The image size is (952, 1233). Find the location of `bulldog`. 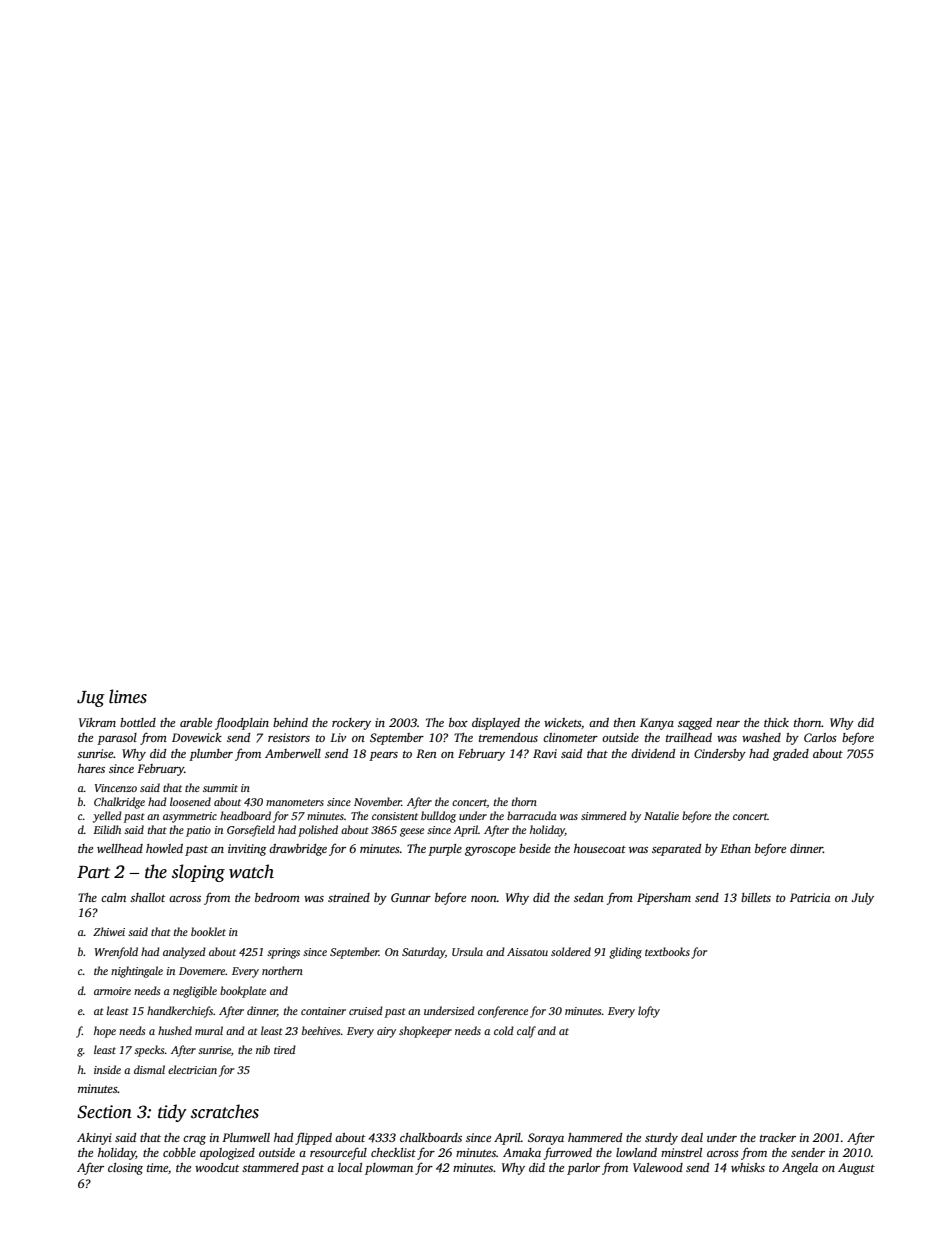

bulldog is located at coordinates (438, 817).
